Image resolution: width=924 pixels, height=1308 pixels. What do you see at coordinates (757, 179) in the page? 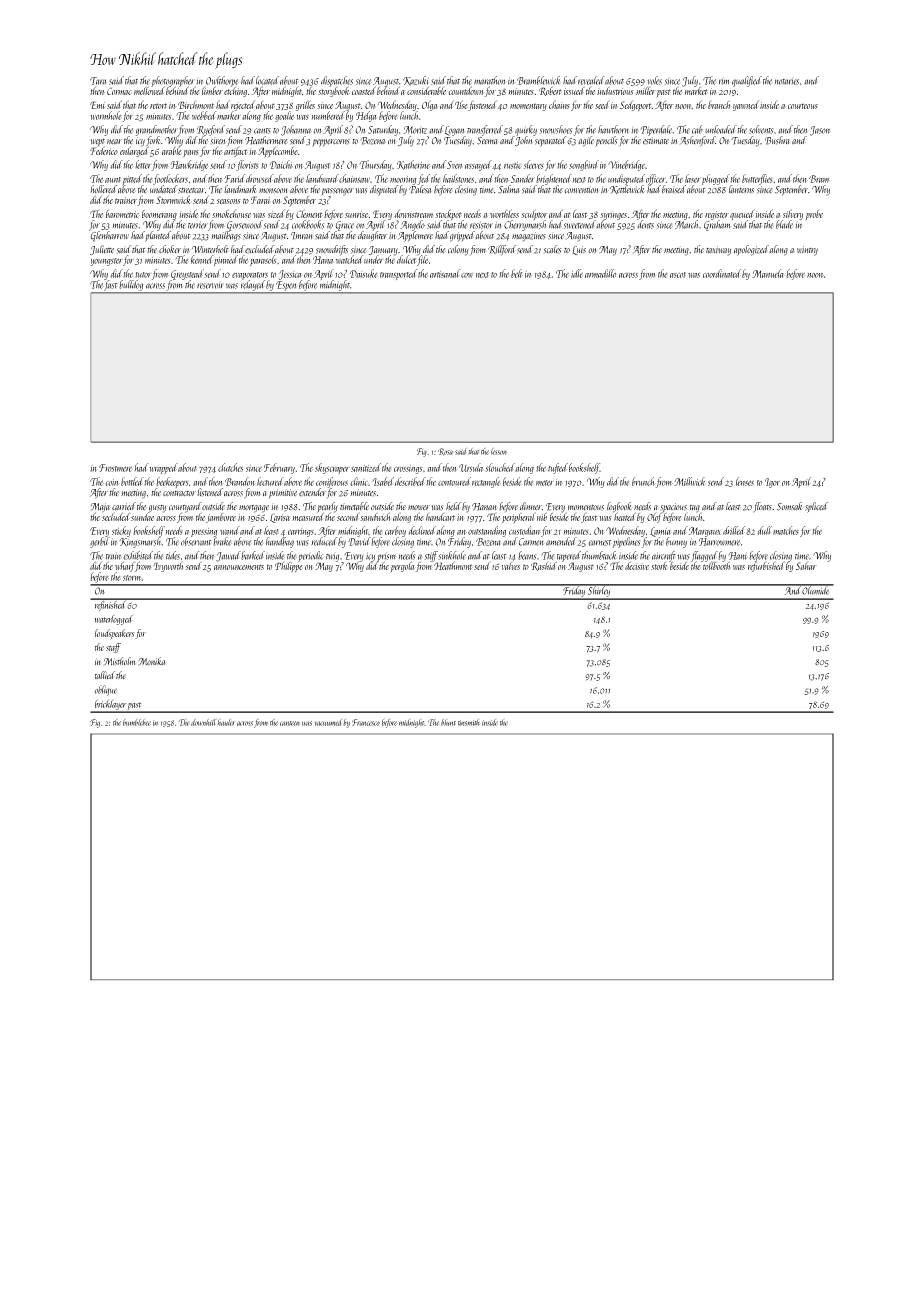
I see `butterflies` at bounding box center [757, 179].
